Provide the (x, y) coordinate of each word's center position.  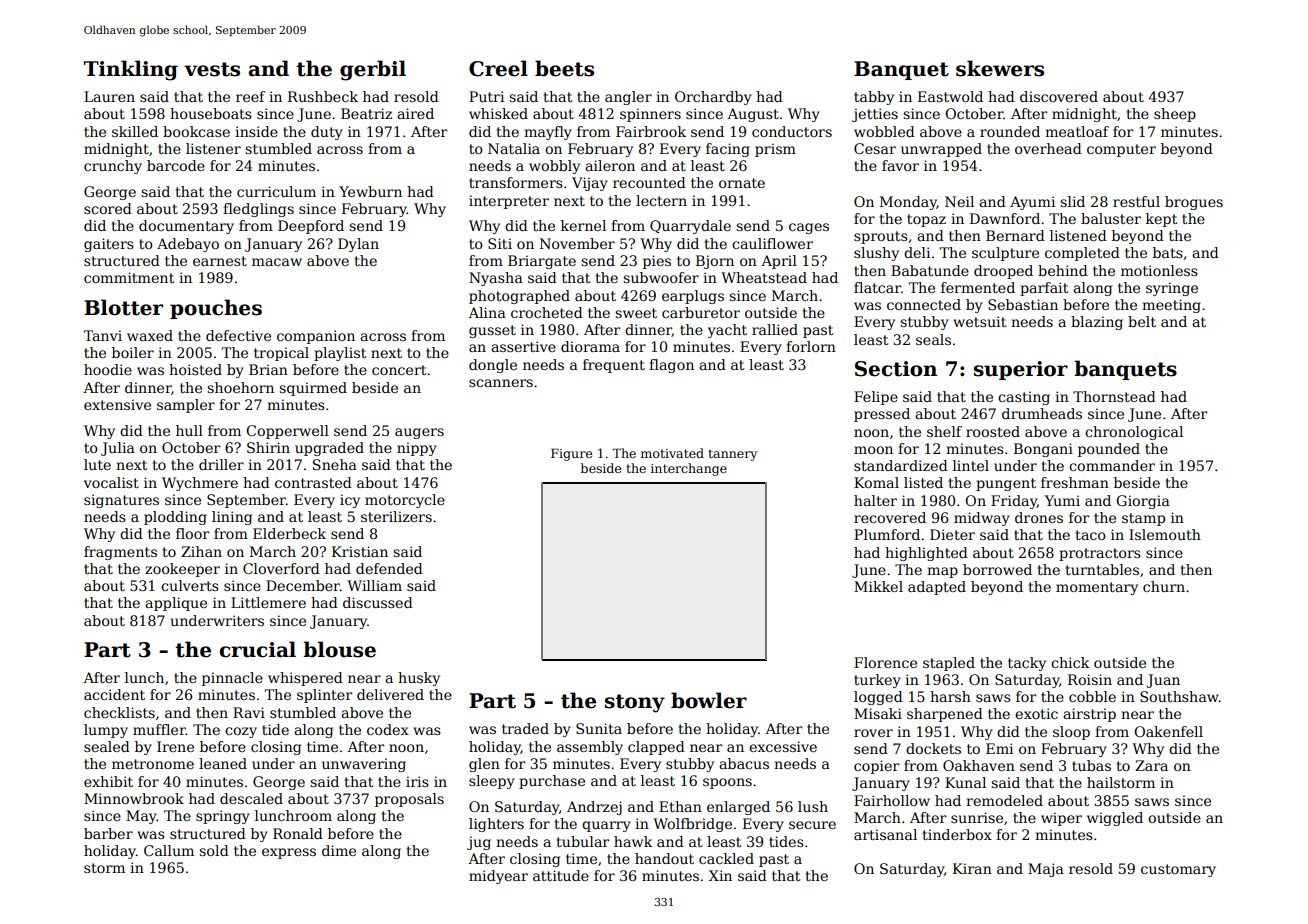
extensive (117, 404)
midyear (498, 877)
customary (1178, 870)
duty (327, 133)
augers (419, 433)
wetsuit (979, 321)
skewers (1000, 68)
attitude (561, 875)
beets (564, 68)
